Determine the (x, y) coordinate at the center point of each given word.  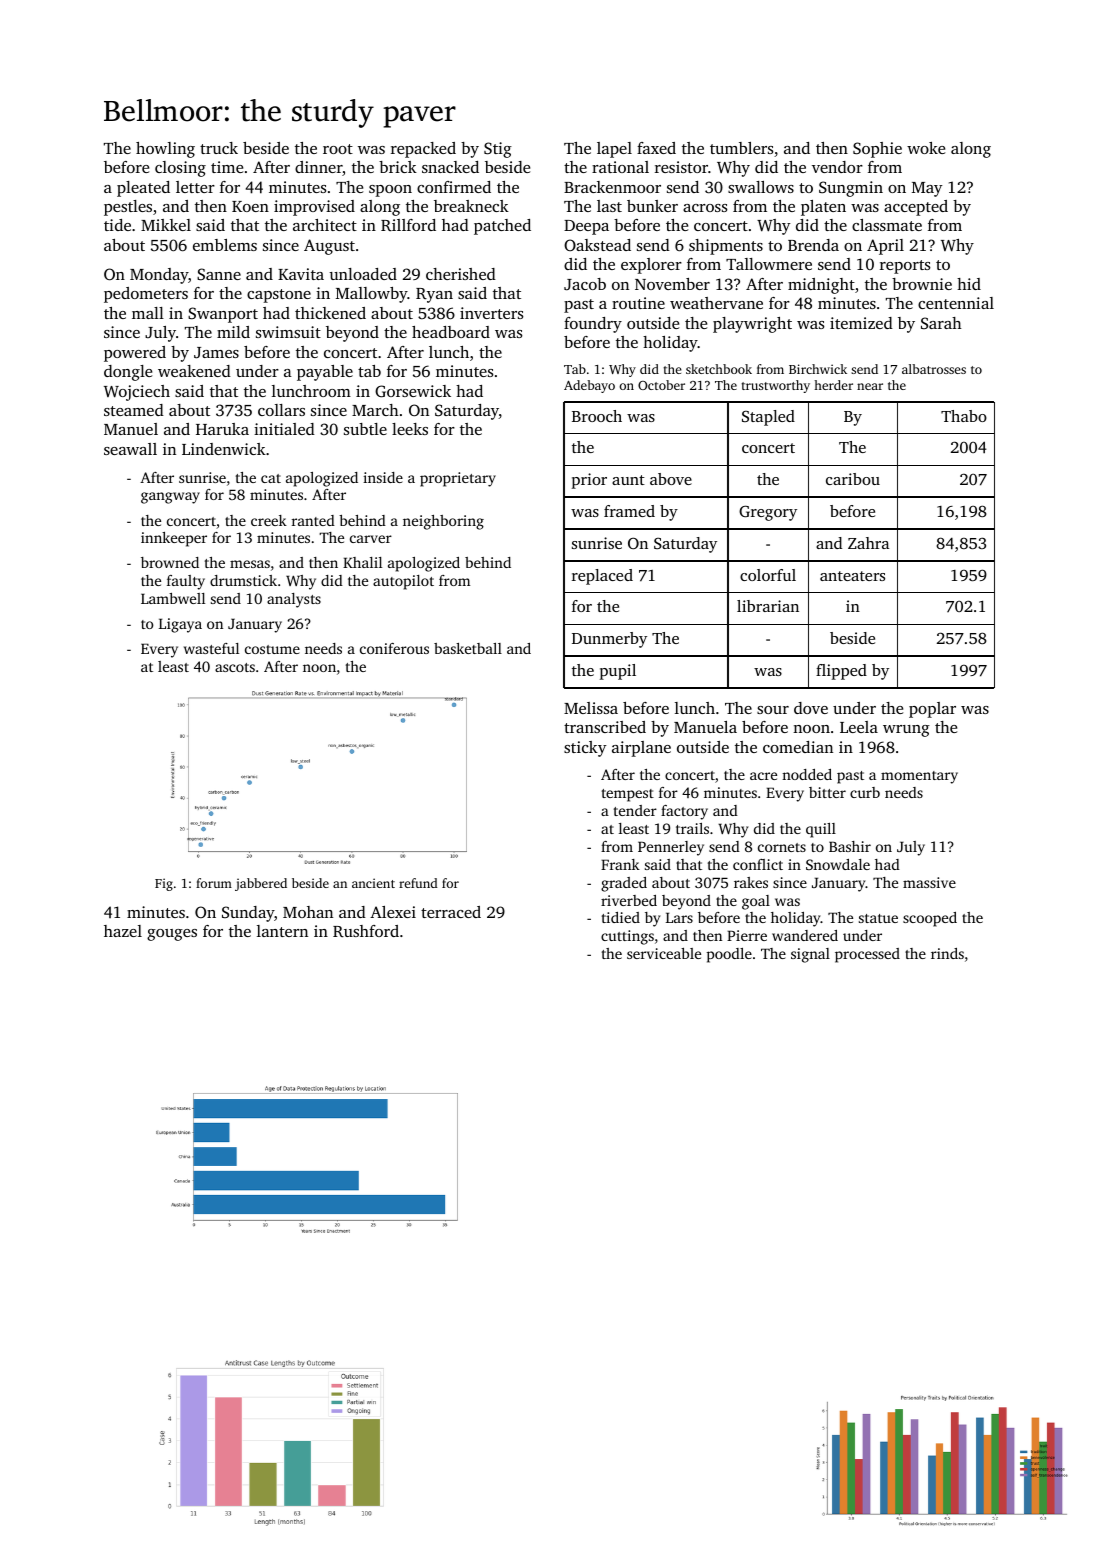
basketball (468, 648)
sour (773, 710)
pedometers (146, 295)
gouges (172, 935)
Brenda (813, 245)
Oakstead (597, 245)
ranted (313, 520)
